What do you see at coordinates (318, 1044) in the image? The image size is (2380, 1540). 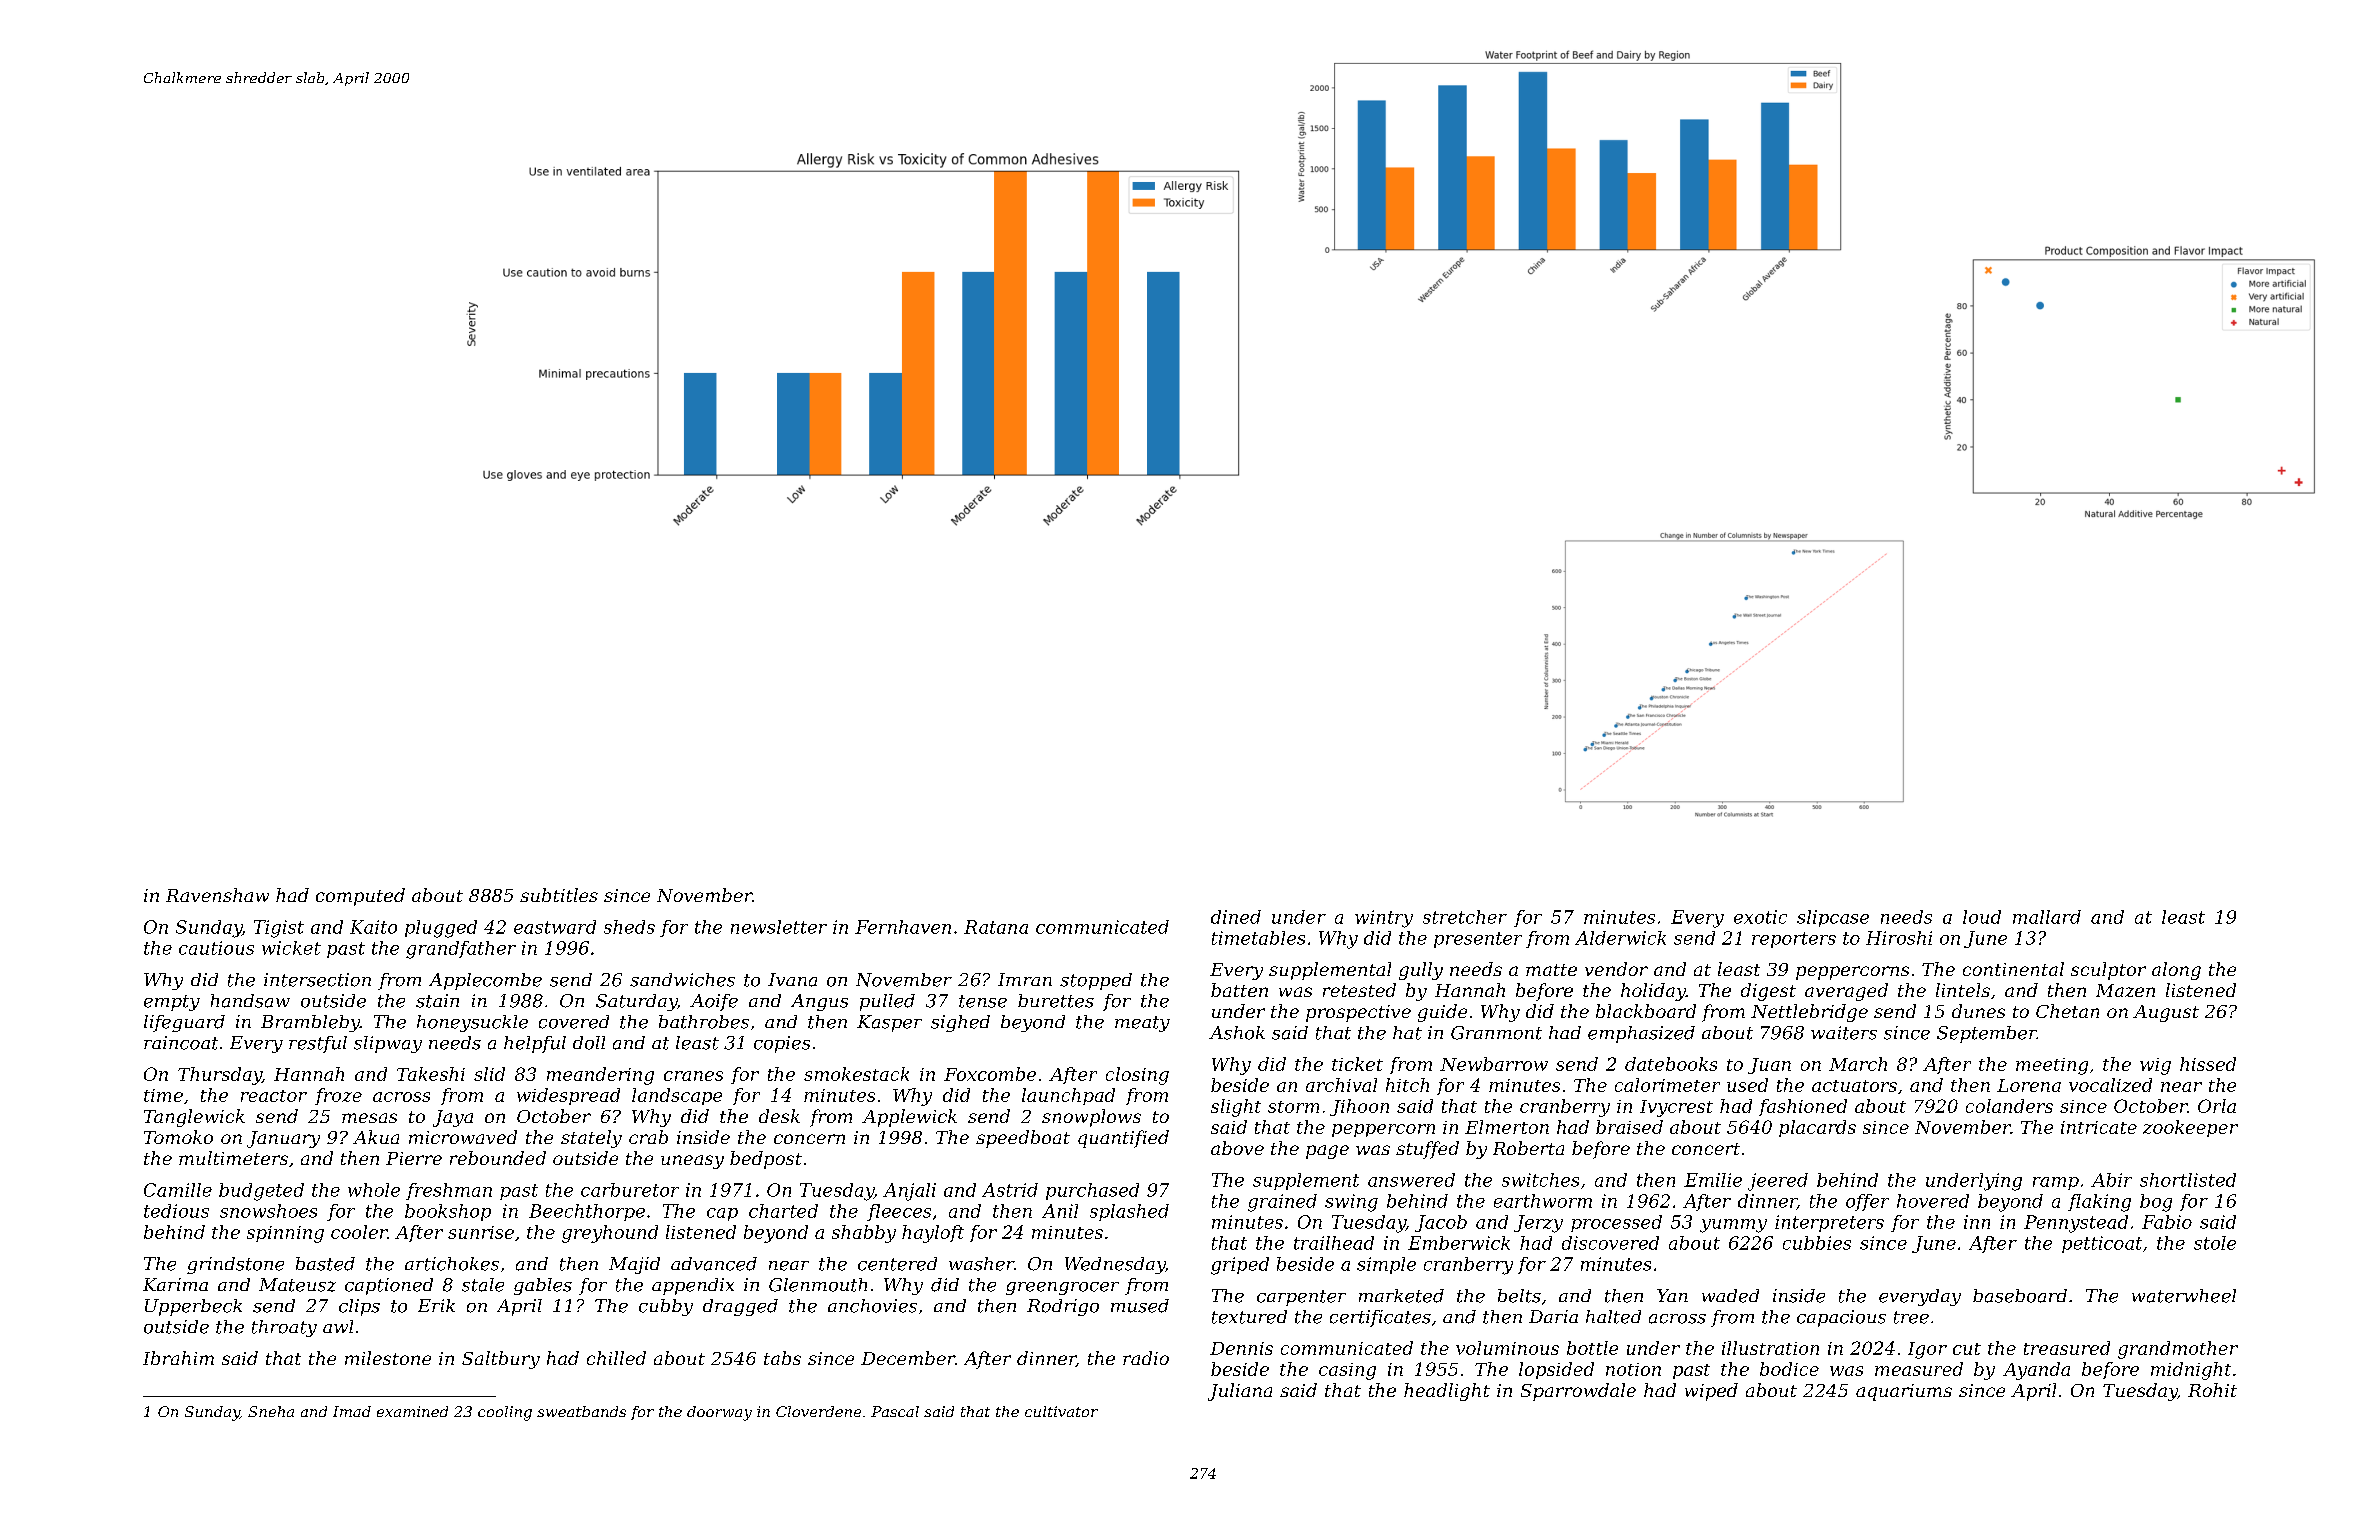 I see `restful` at bounding box center [318, 1044].
